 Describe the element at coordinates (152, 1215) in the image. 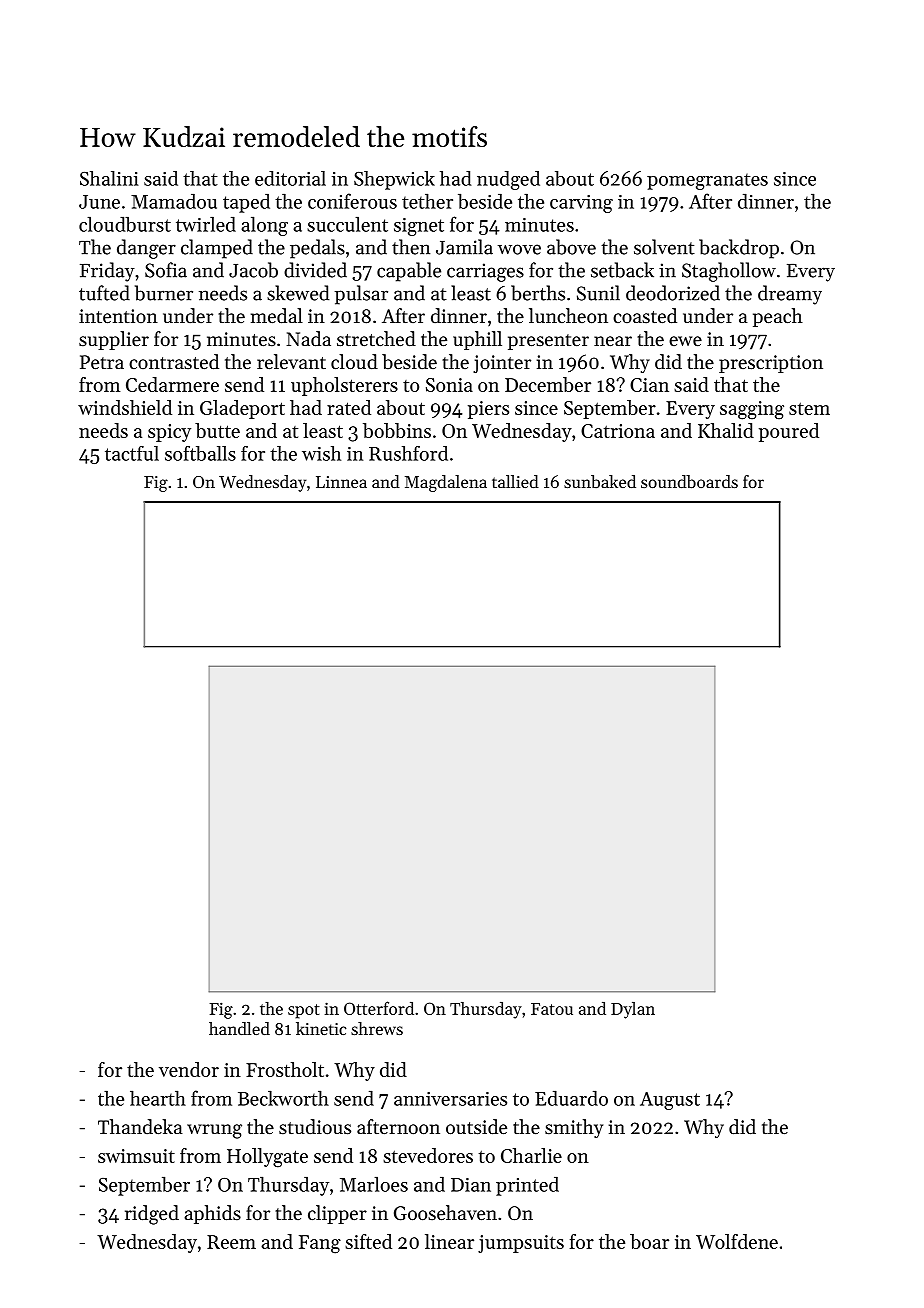

I see `ridged` at that location.
